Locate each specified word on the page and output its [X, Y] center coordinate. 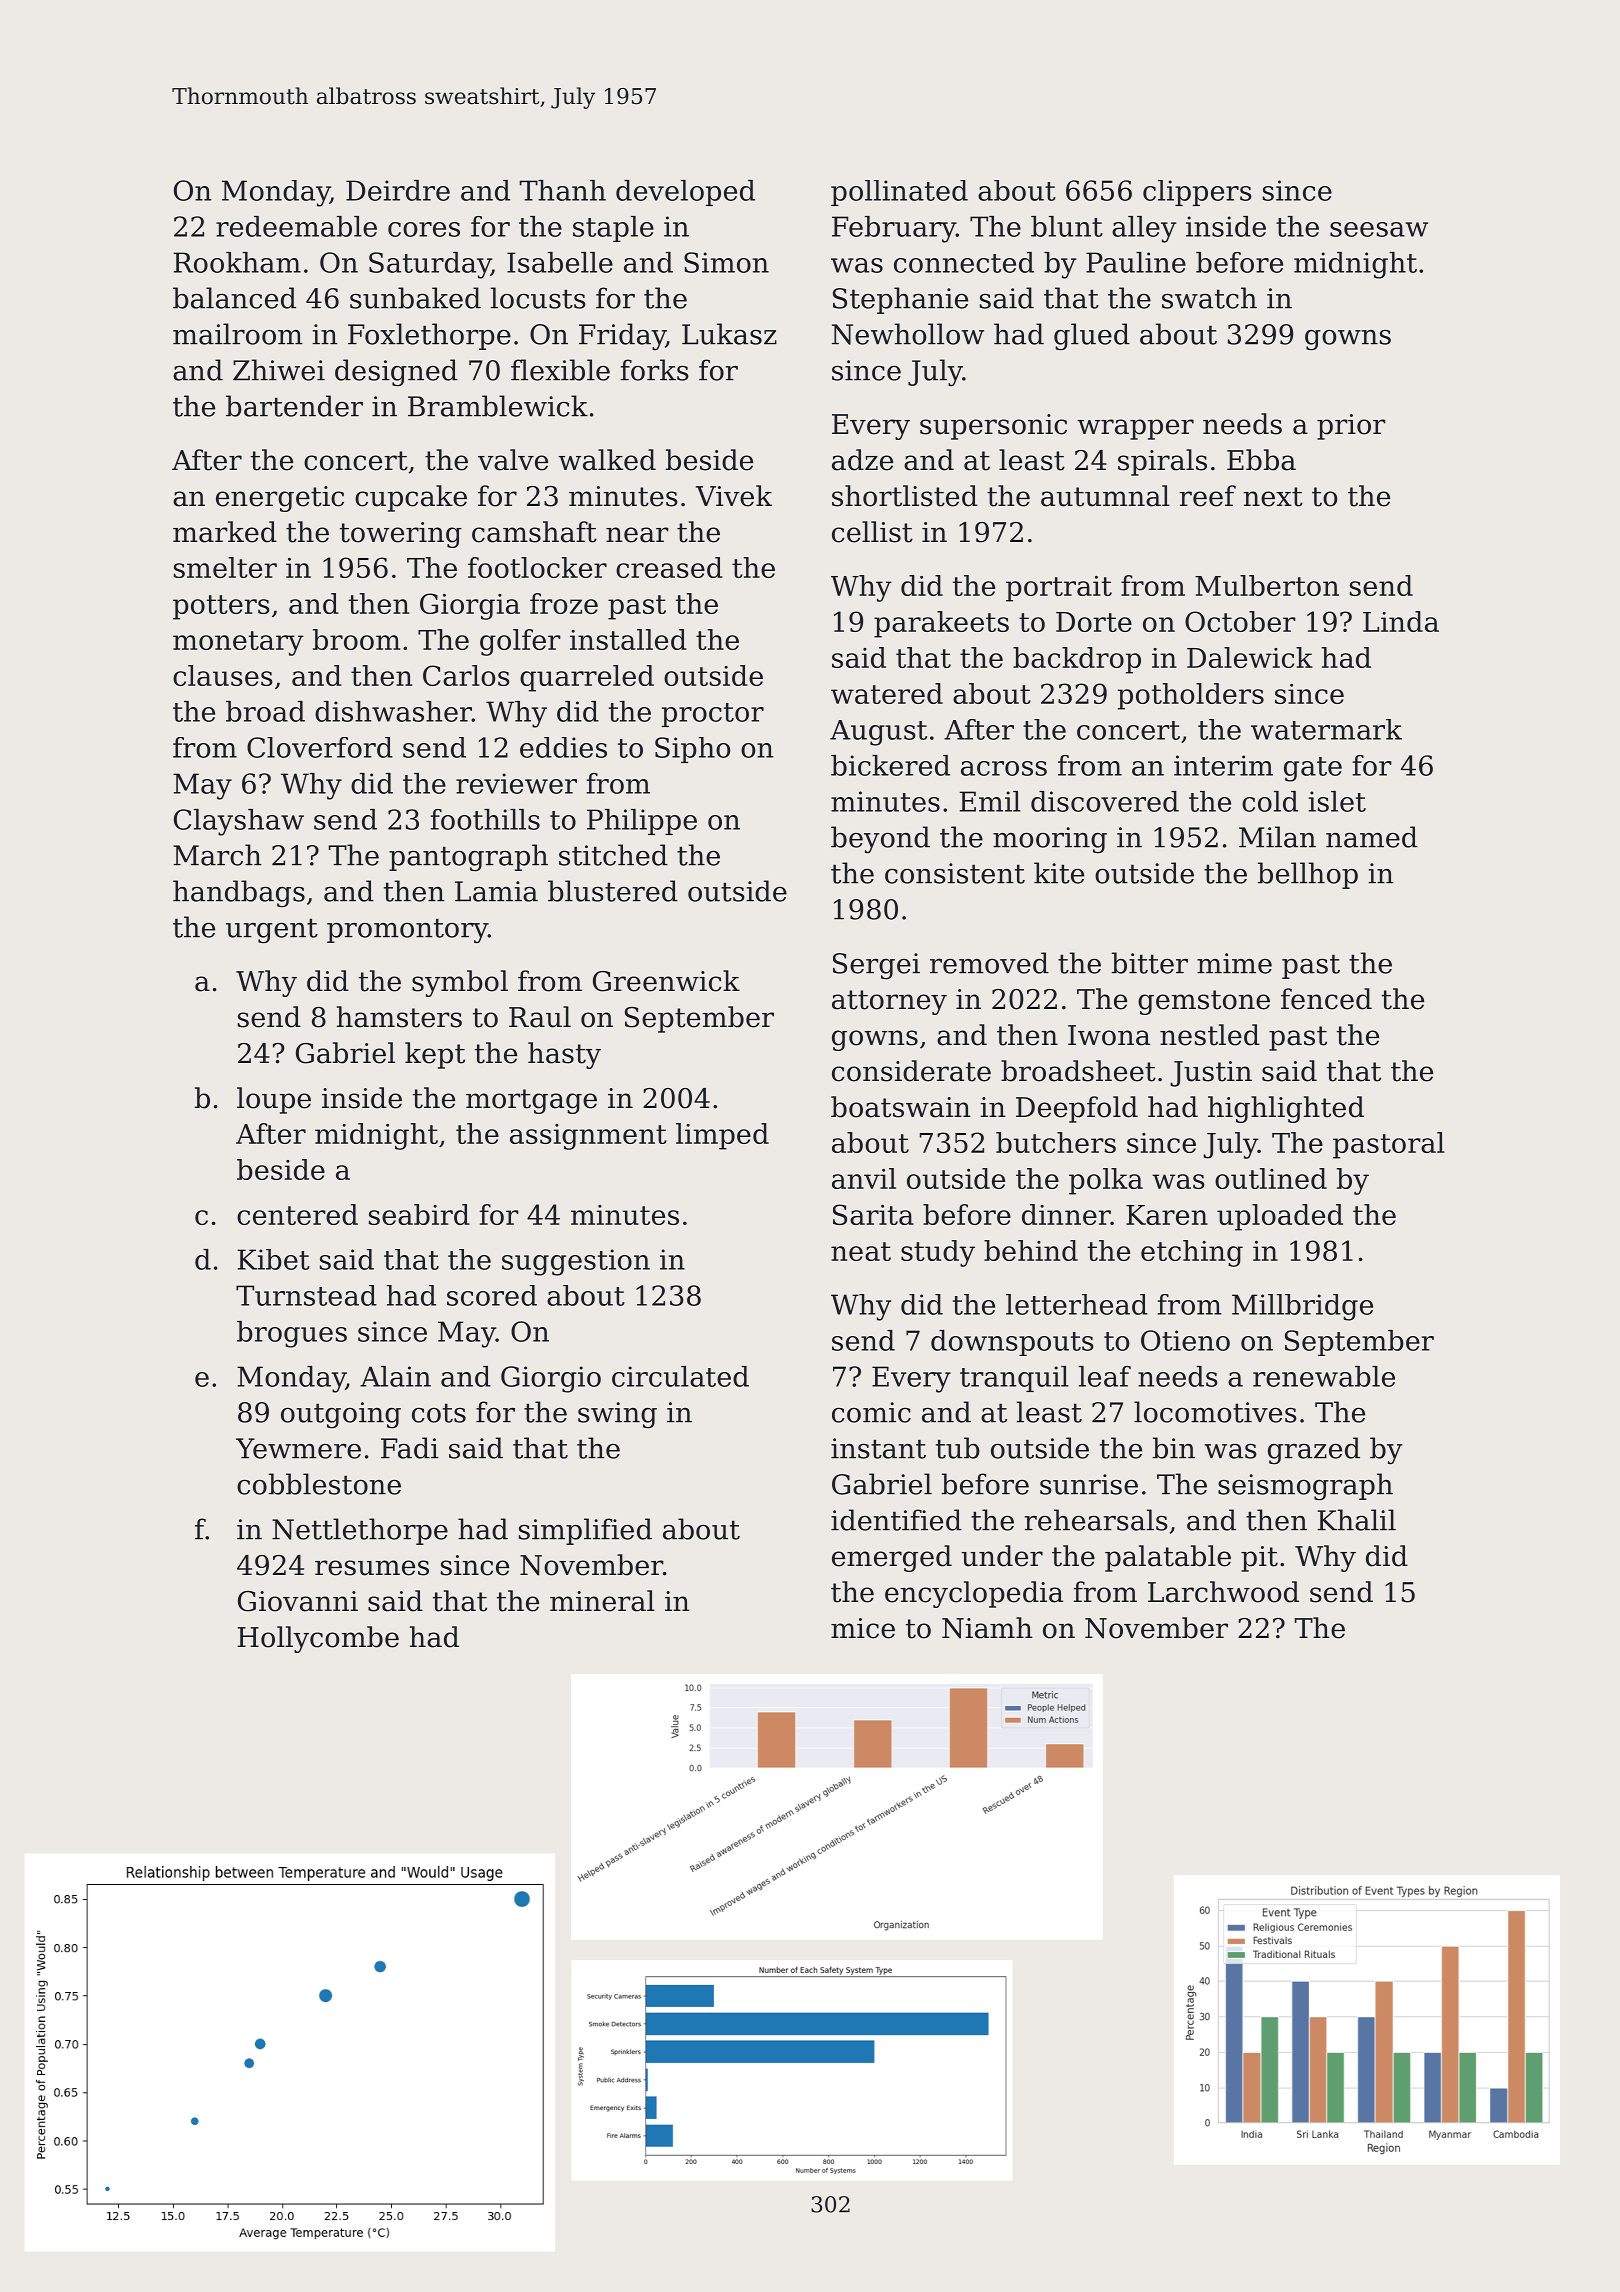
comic [871, 1412]
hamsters [399, 1017]
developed [685, 193]
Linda [1401, 621]
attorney [889, 1002]
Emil [990, 801]
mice [863, 1628]
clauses [223, 675]
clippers [1197, 193]
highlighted [1286, 1109]
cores [424, 229]
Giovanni [298, 1601]
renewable [1324, 1376]
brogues [292, 1334]
